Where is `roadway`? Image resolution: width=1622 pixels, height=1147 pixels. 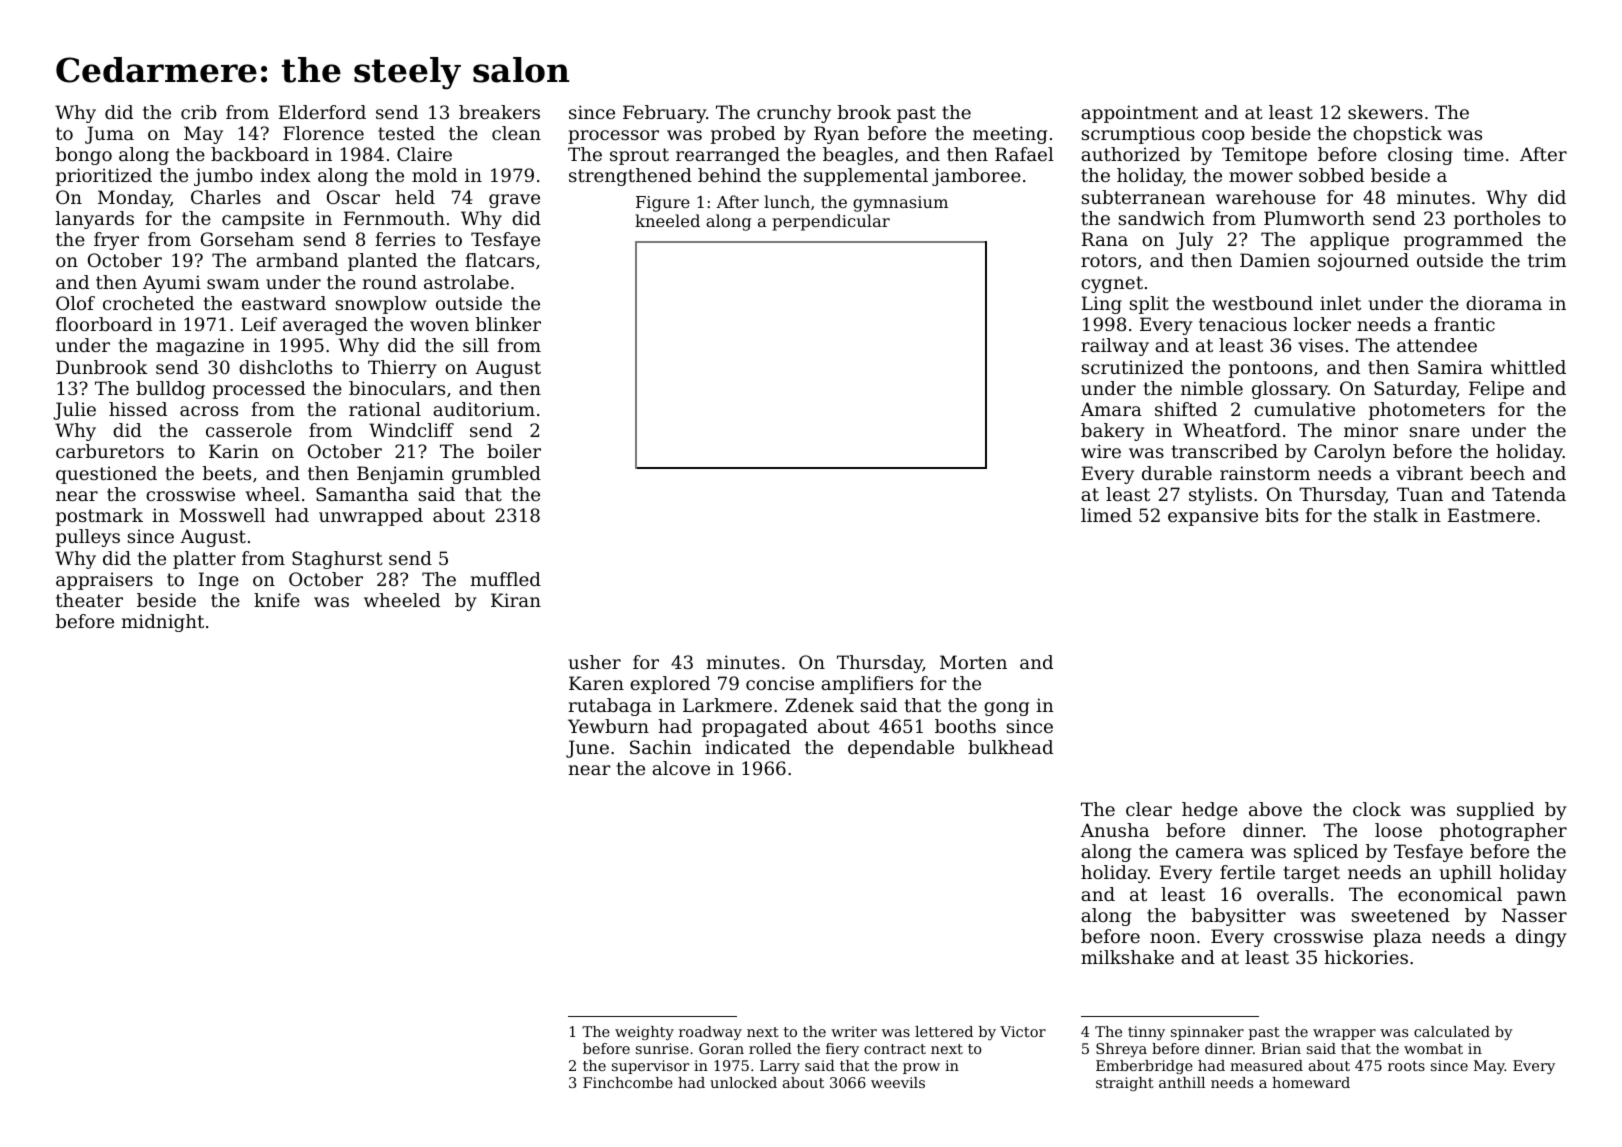 roadway is located at coordinates (710, 1033).
